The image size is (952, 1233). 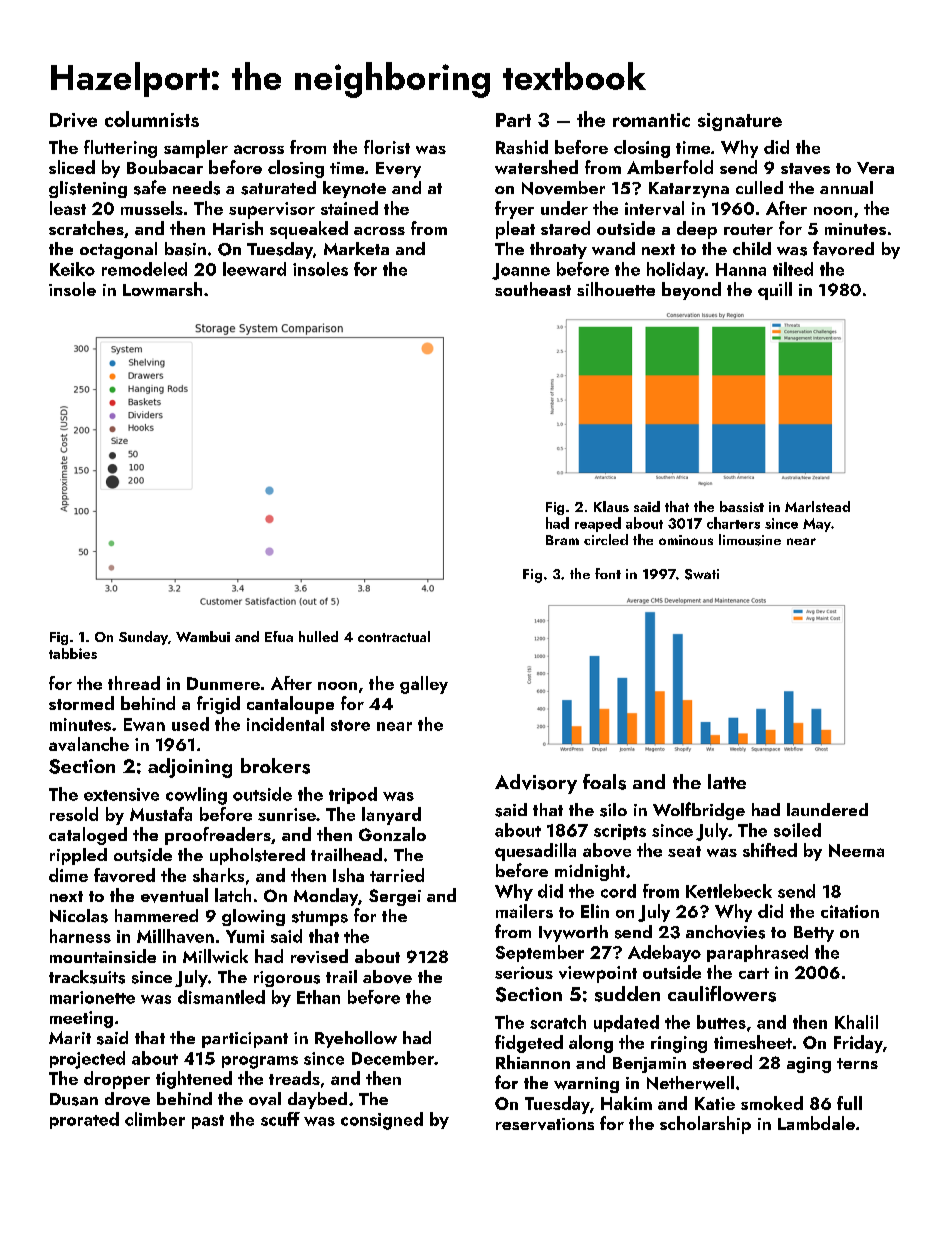 I want to click on programs, so click(x=260, y=1062).
